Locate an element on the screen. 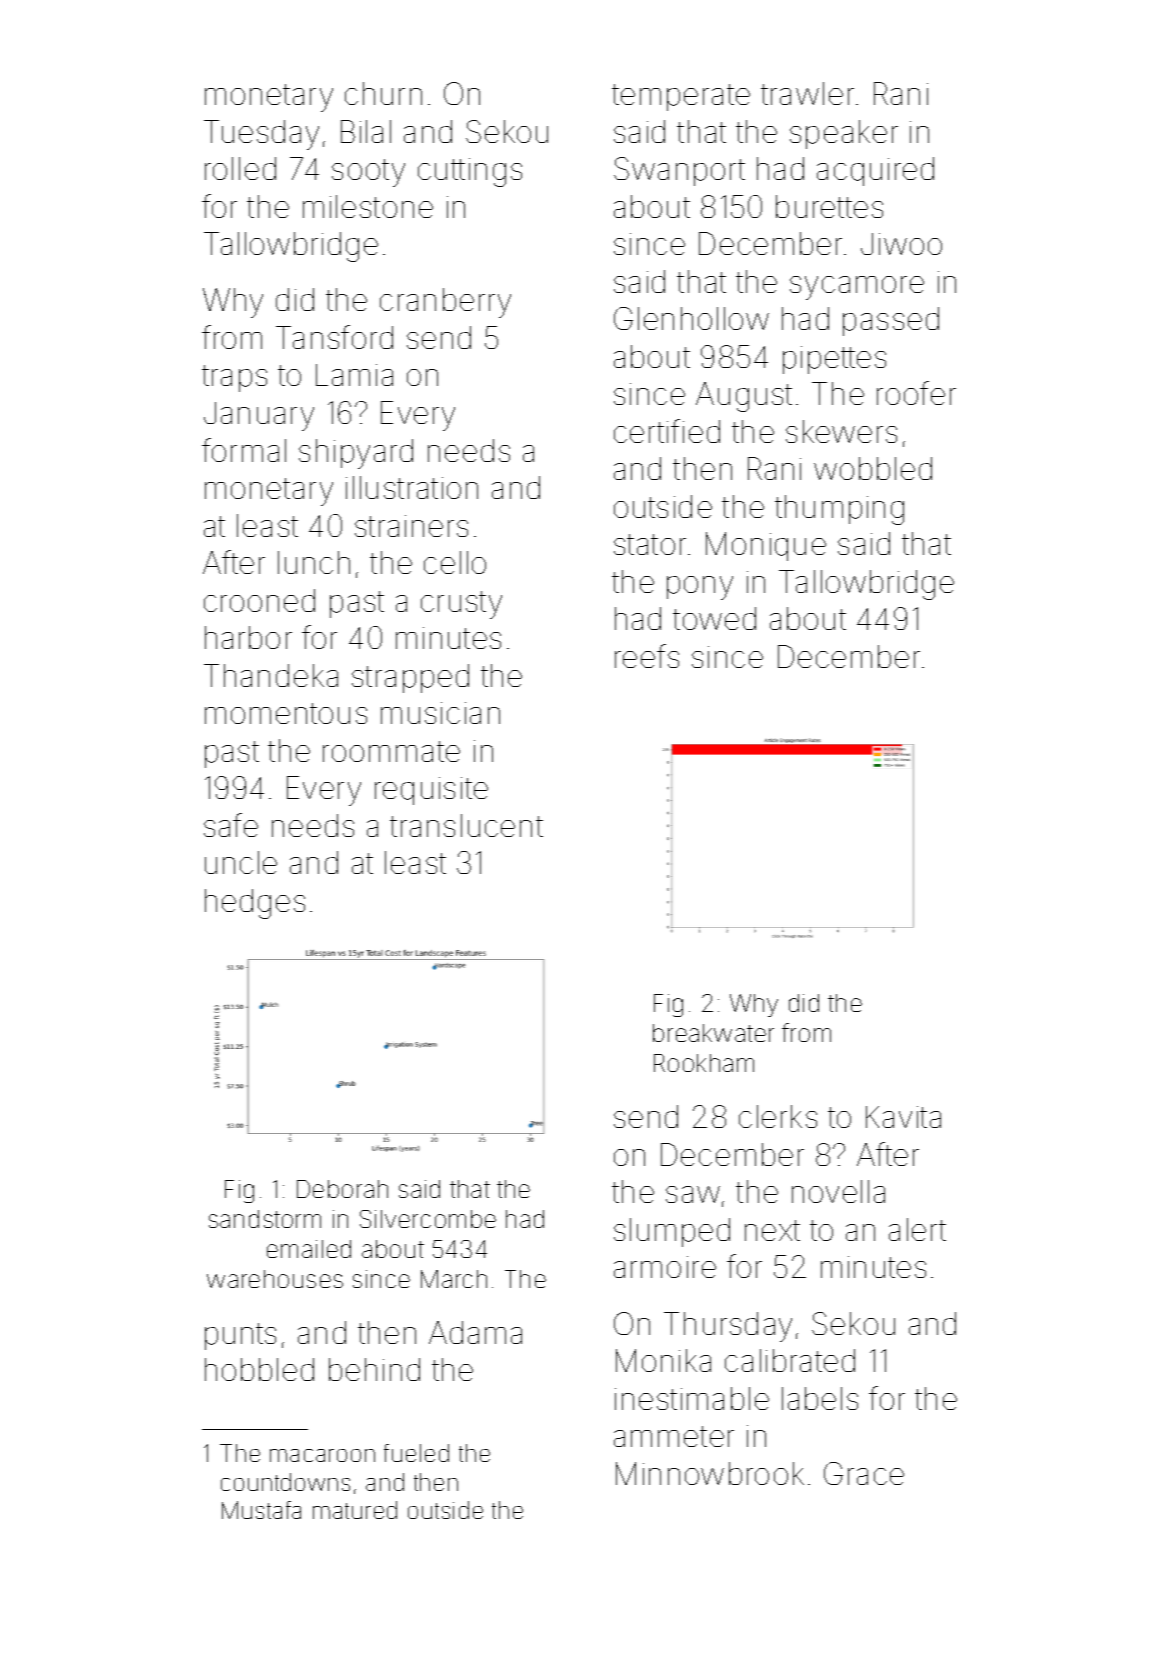 The image size is (1165, 1654). translucent is located at coordinates (466, 825).
